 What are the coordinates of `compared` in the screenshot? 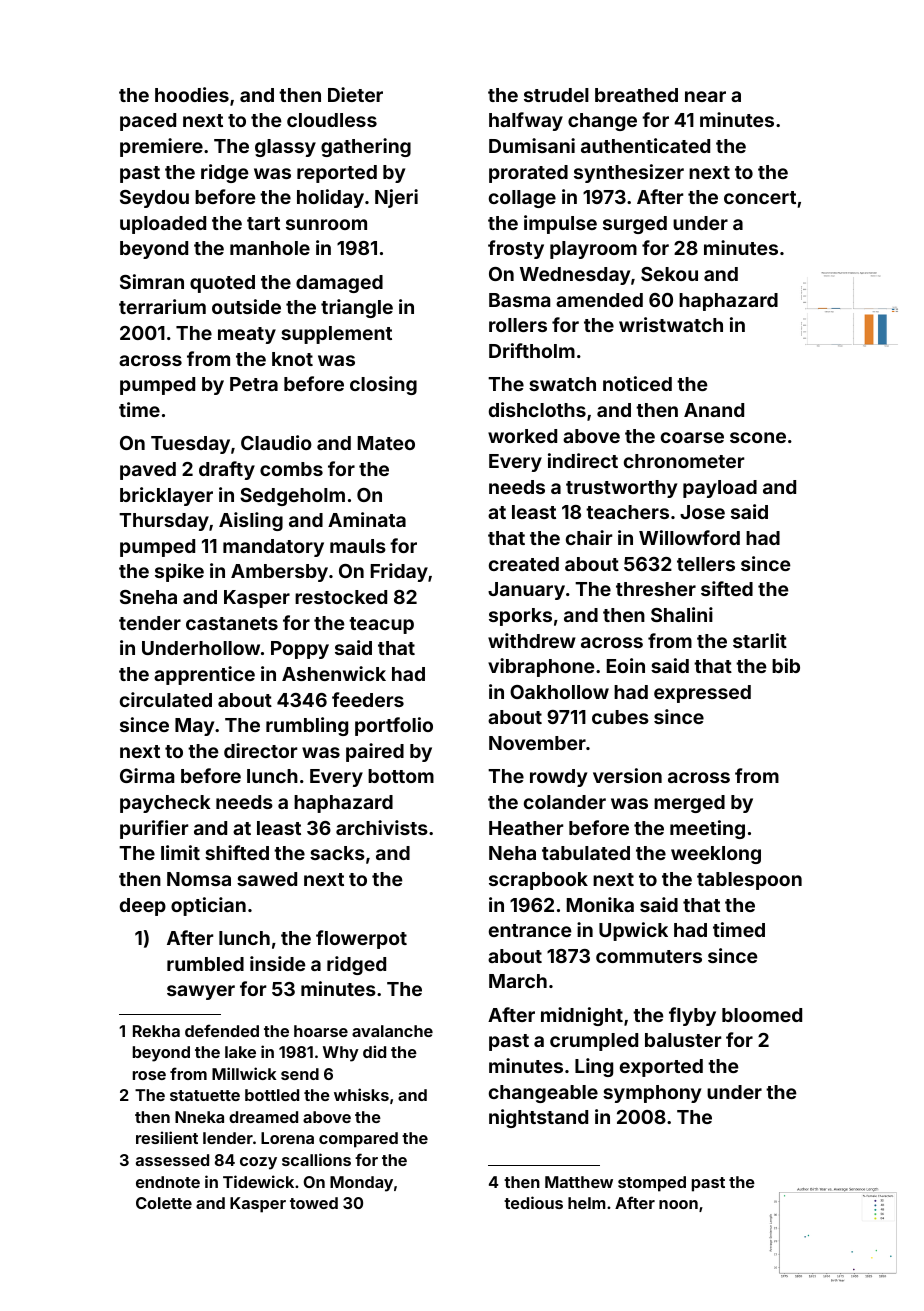 It's located at (358, 1140).
